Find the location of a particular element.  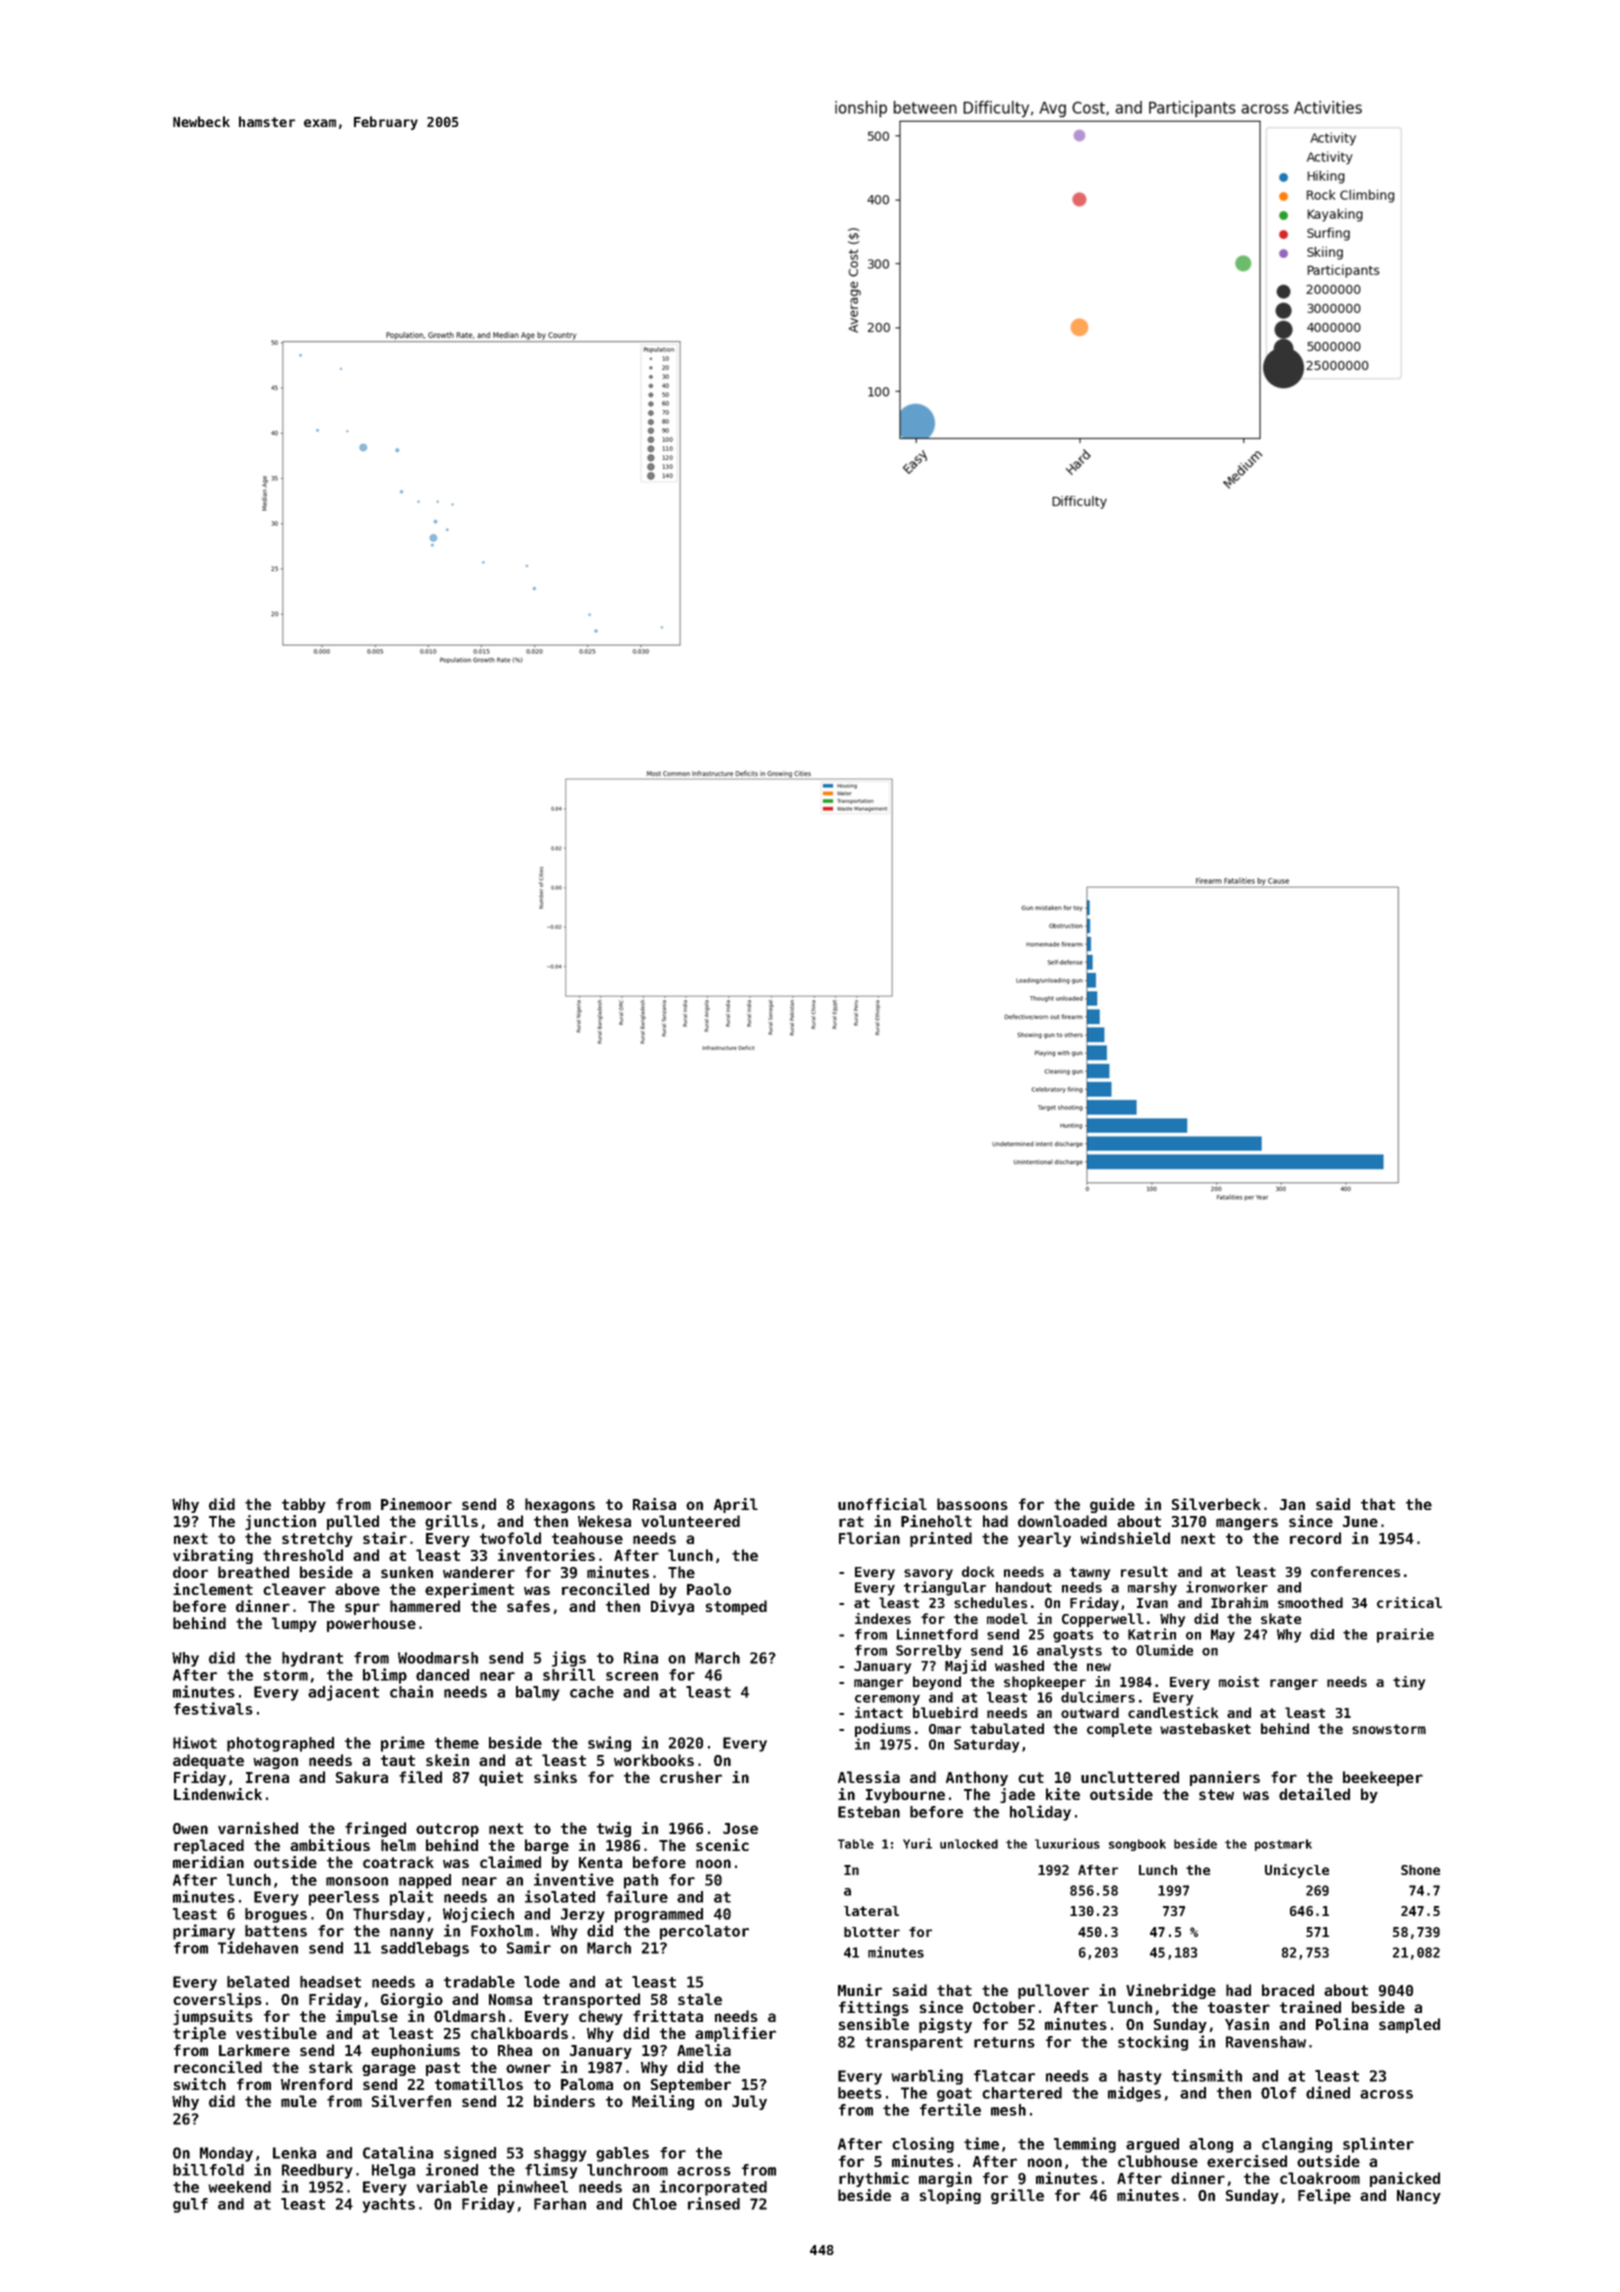

Shone is located at coordinates (1420, 1870).
